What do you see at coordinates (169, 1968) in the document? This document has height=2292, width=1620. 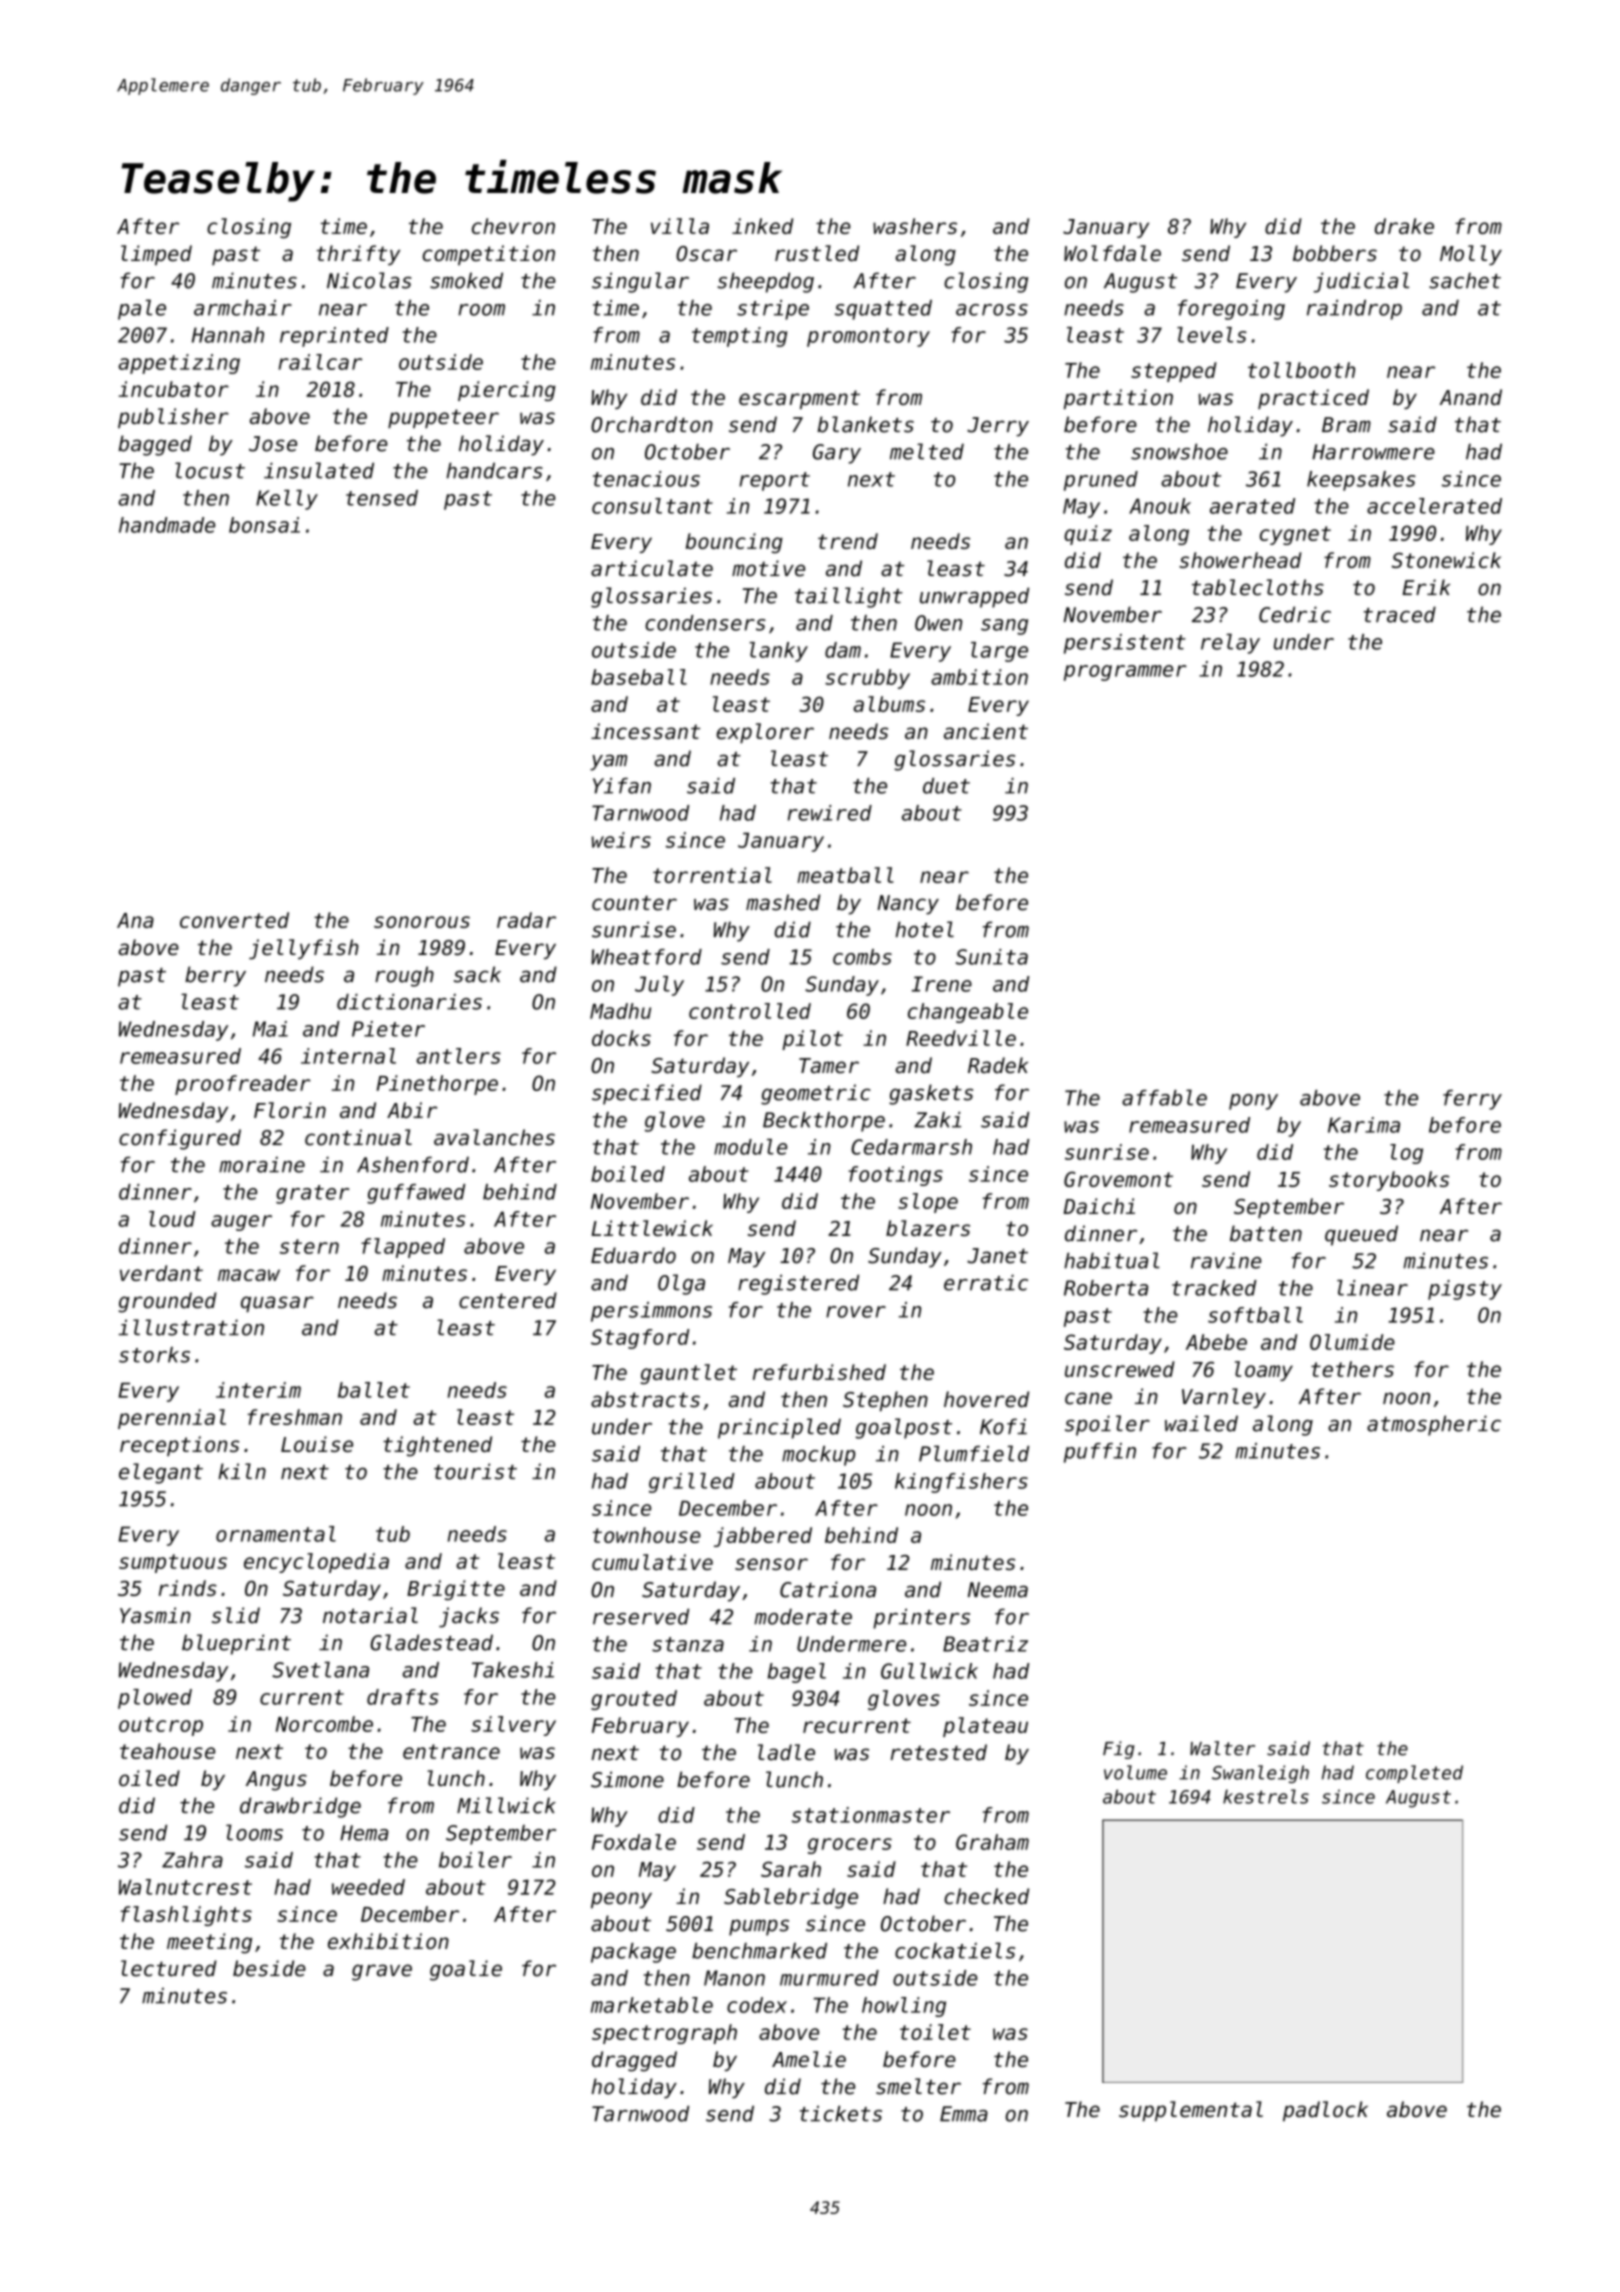 I see `lectured` at bounding box center [169, 1968].
